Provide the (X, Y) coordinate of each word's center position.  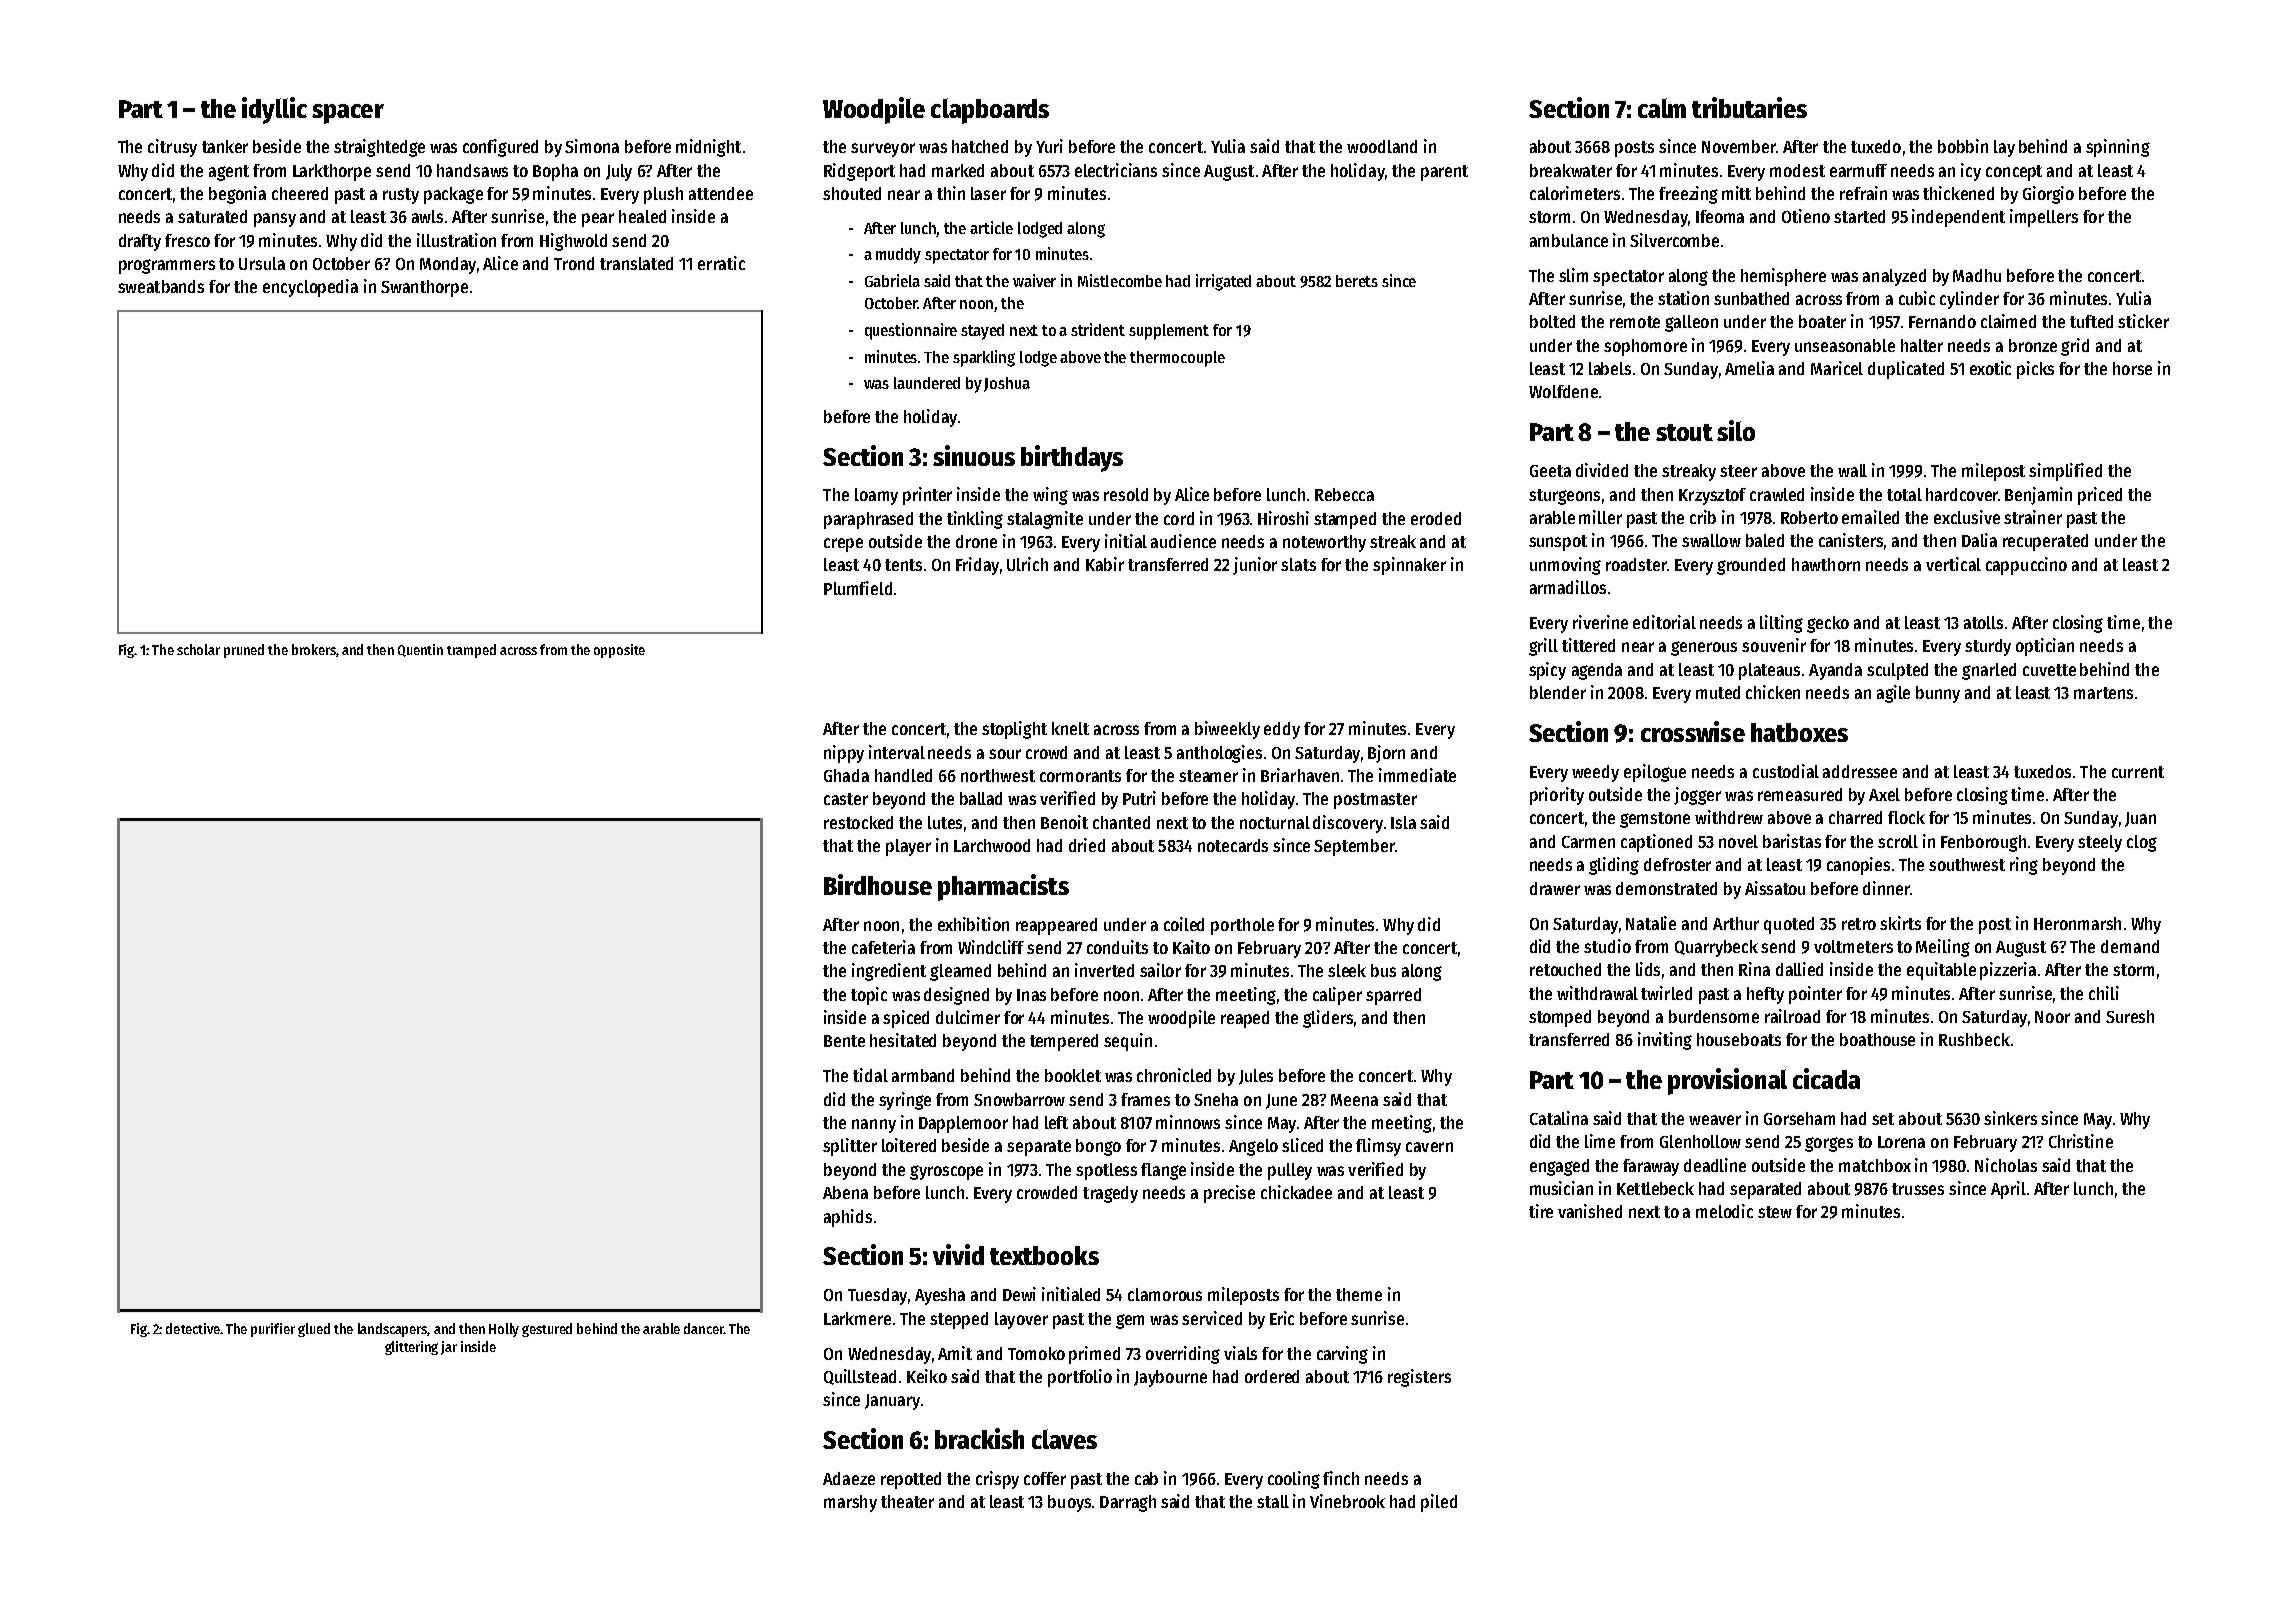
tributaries (1749, 107)
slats (1298, 564)
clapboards (990, 111)
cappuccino (2026, 566)
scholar (198, 649)
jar (449, 1348)
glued (314, 1330)
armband (923, 1075)
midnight (708, 148)
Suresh (2130, 1016)
